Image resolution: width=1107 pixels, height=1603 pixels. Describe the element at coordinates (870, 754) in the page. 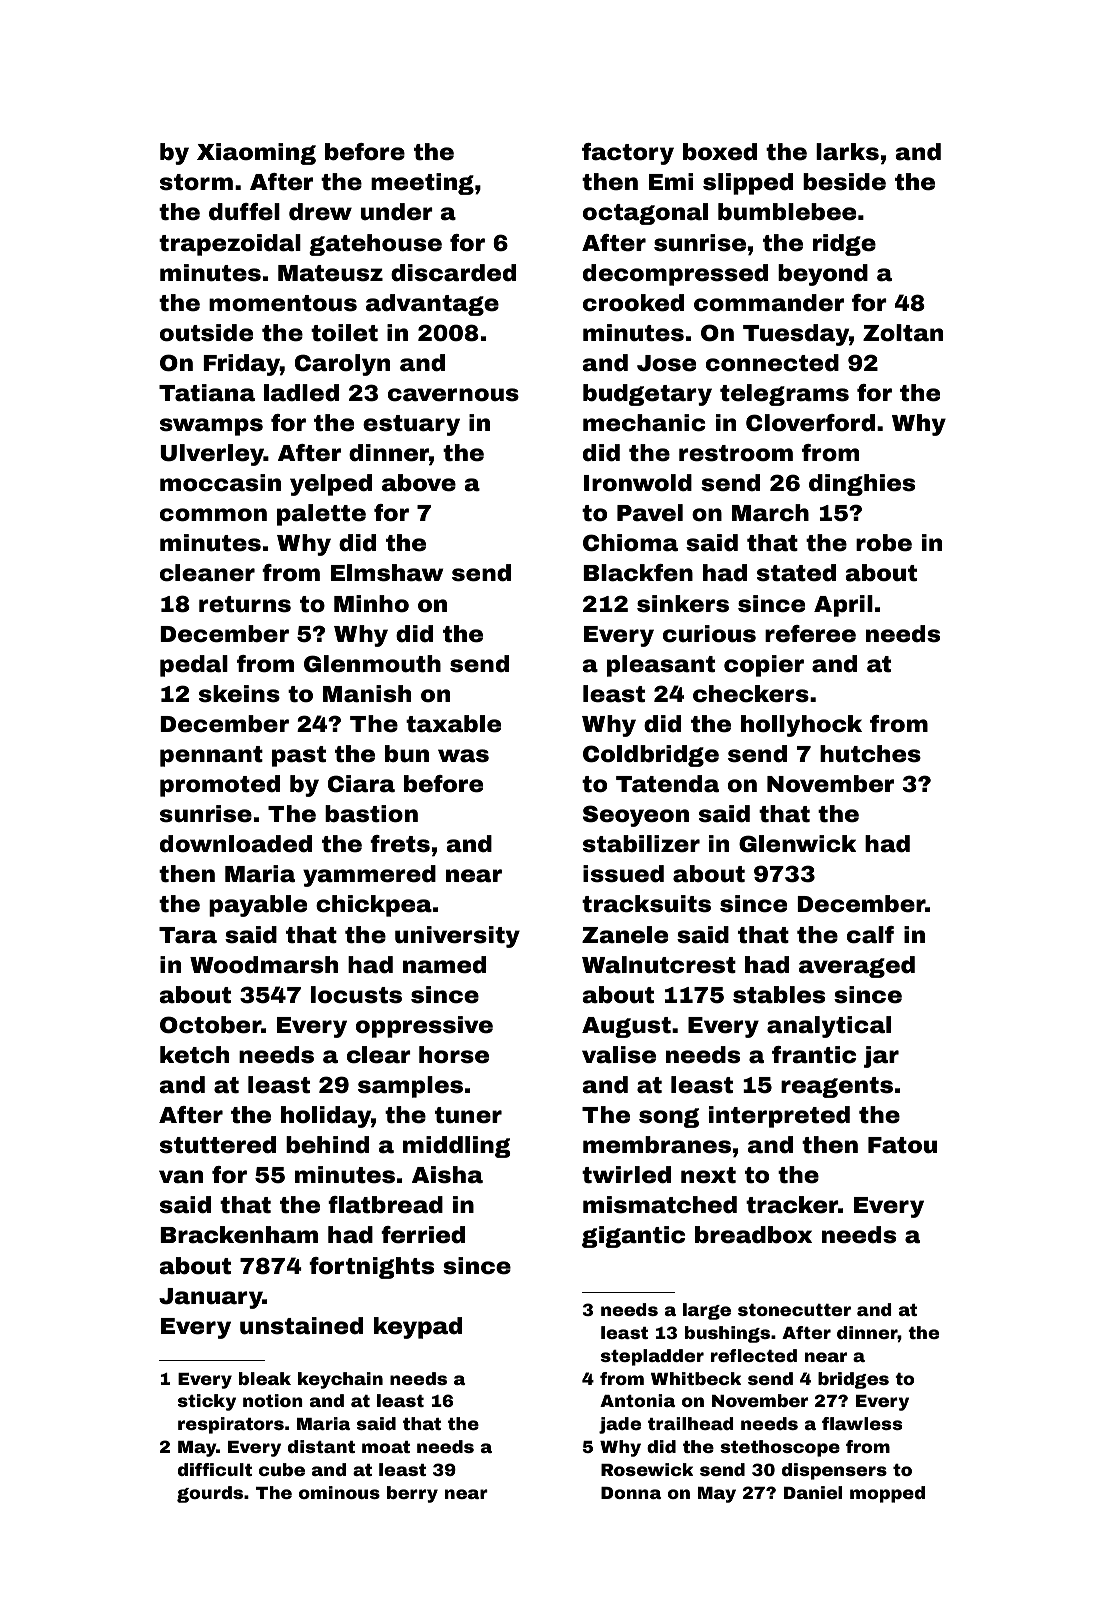

I see `hutches` at that location.
